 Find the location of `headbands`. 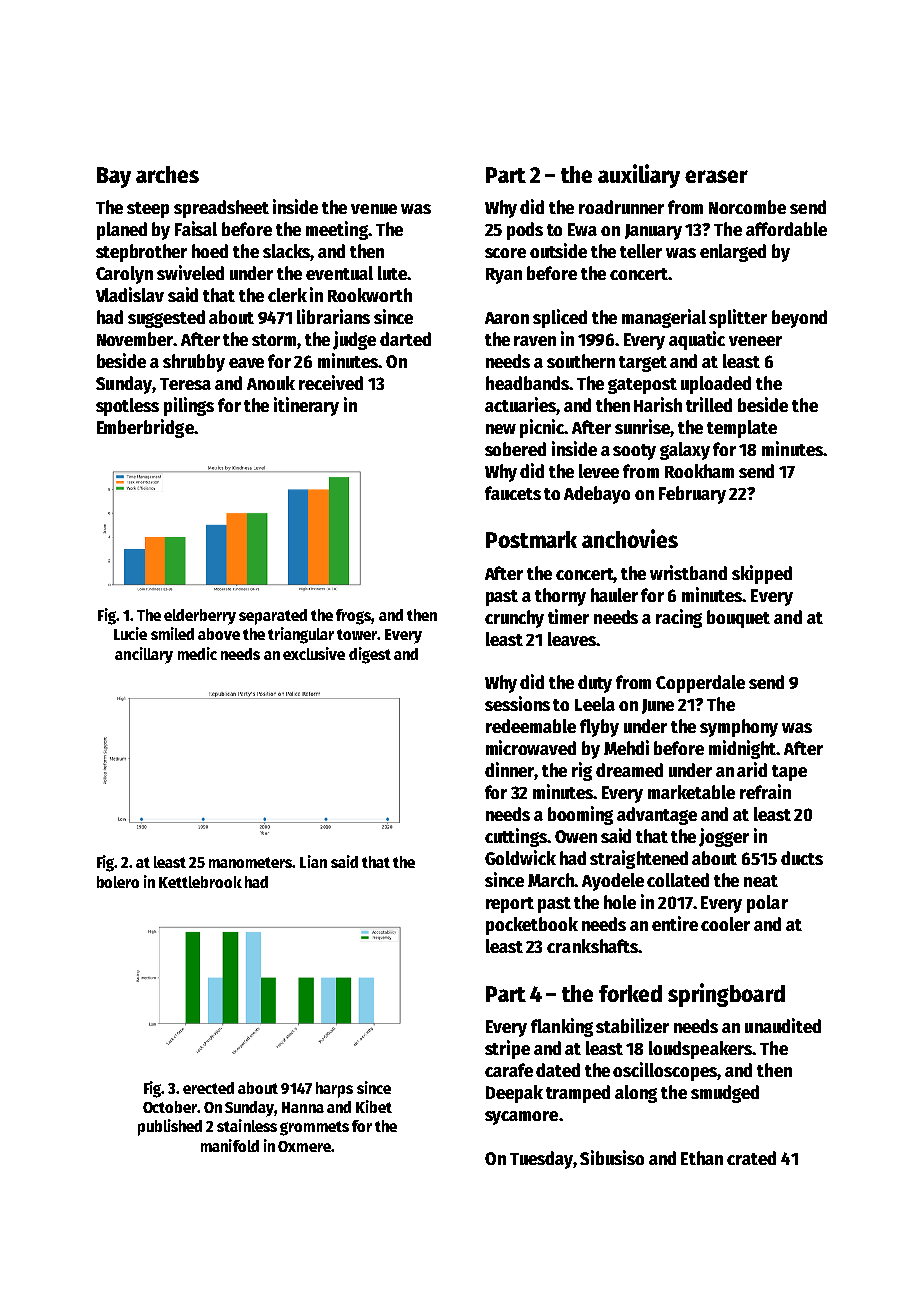

headbands is located at coordinates (528, 383).
